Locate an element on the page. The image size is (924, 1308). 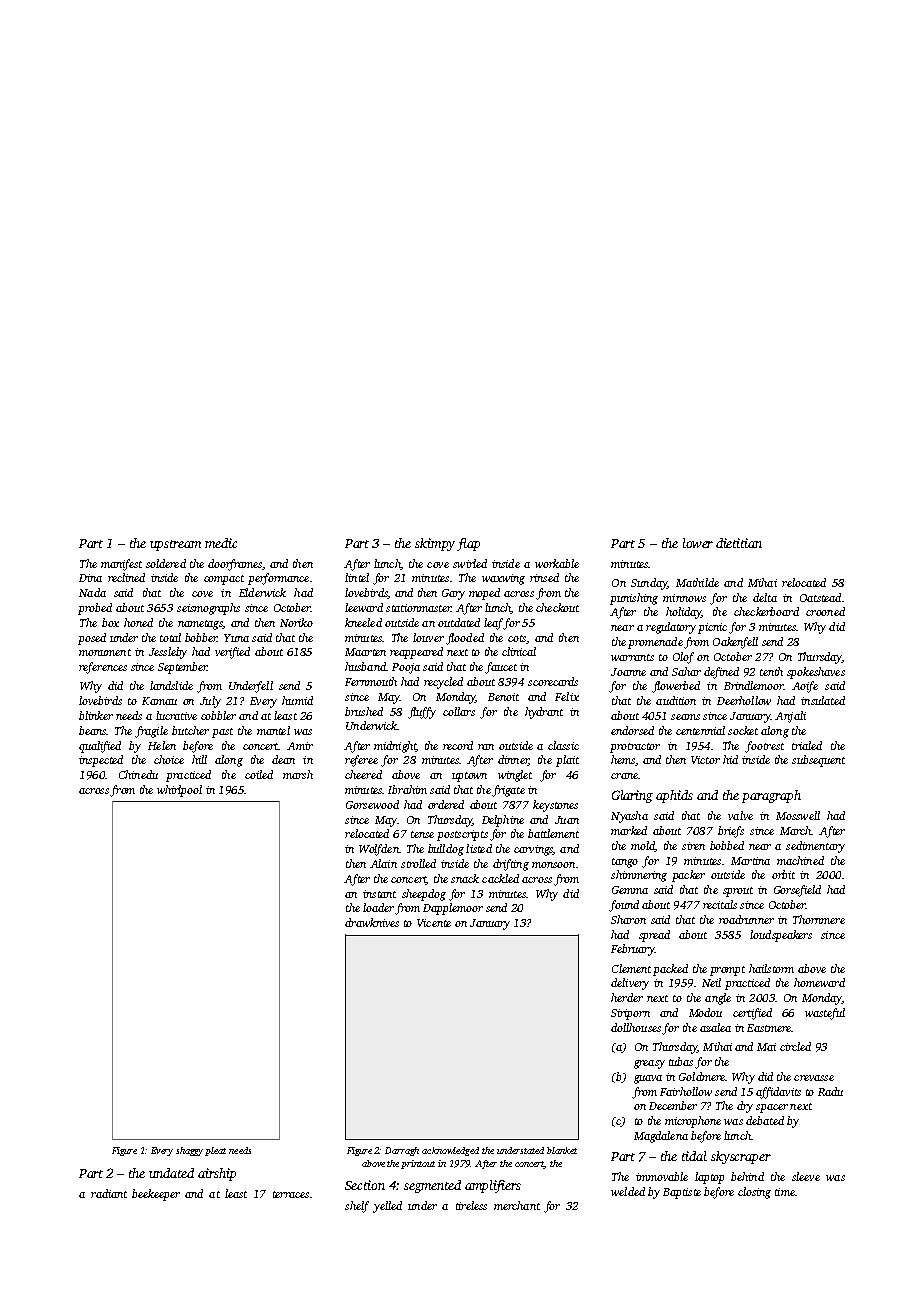
medic is located at coordinates (221, 543).
